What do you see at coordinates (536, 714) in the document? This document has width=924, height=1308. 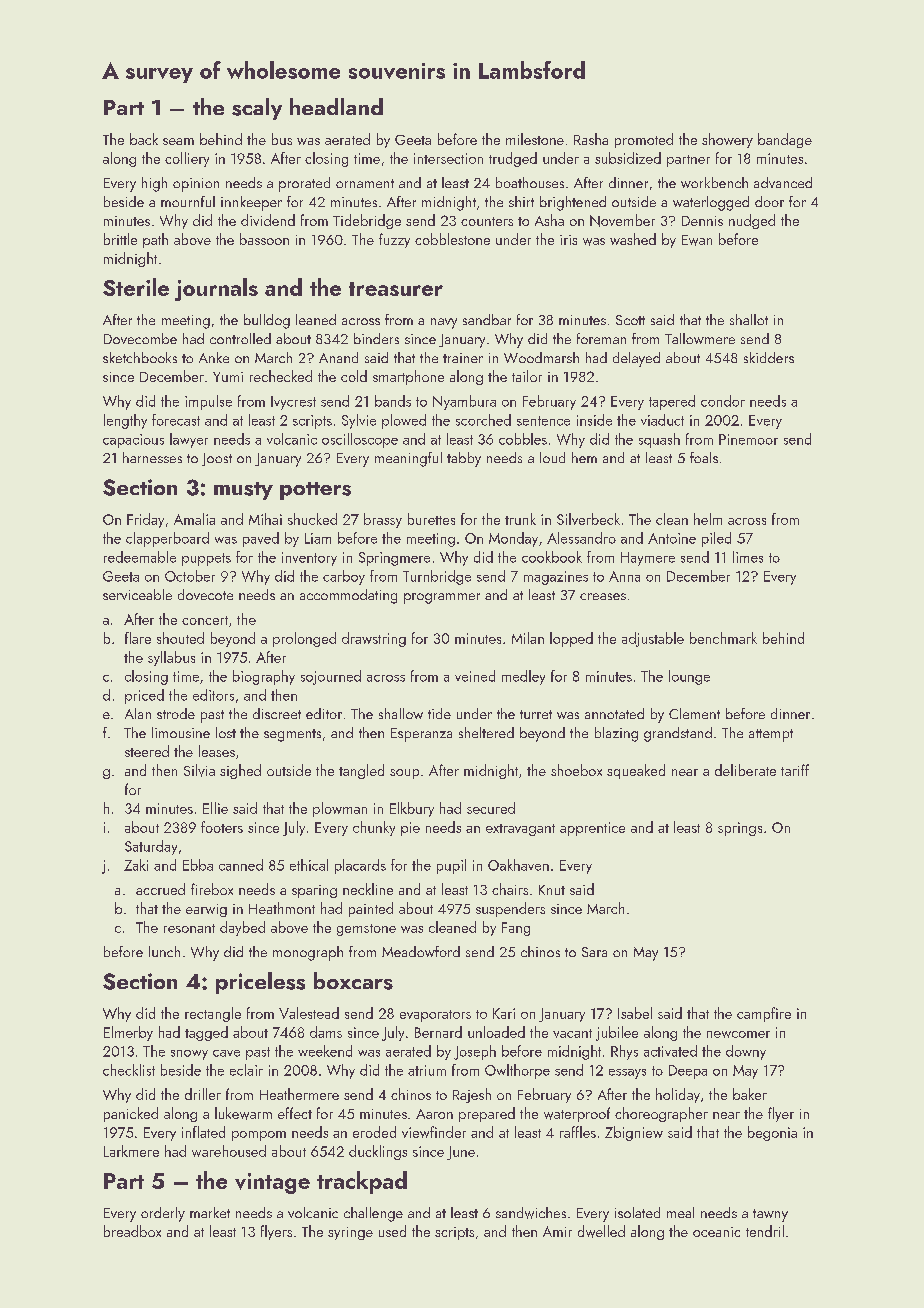 I see `turret` at bounding box center [536, 714].
